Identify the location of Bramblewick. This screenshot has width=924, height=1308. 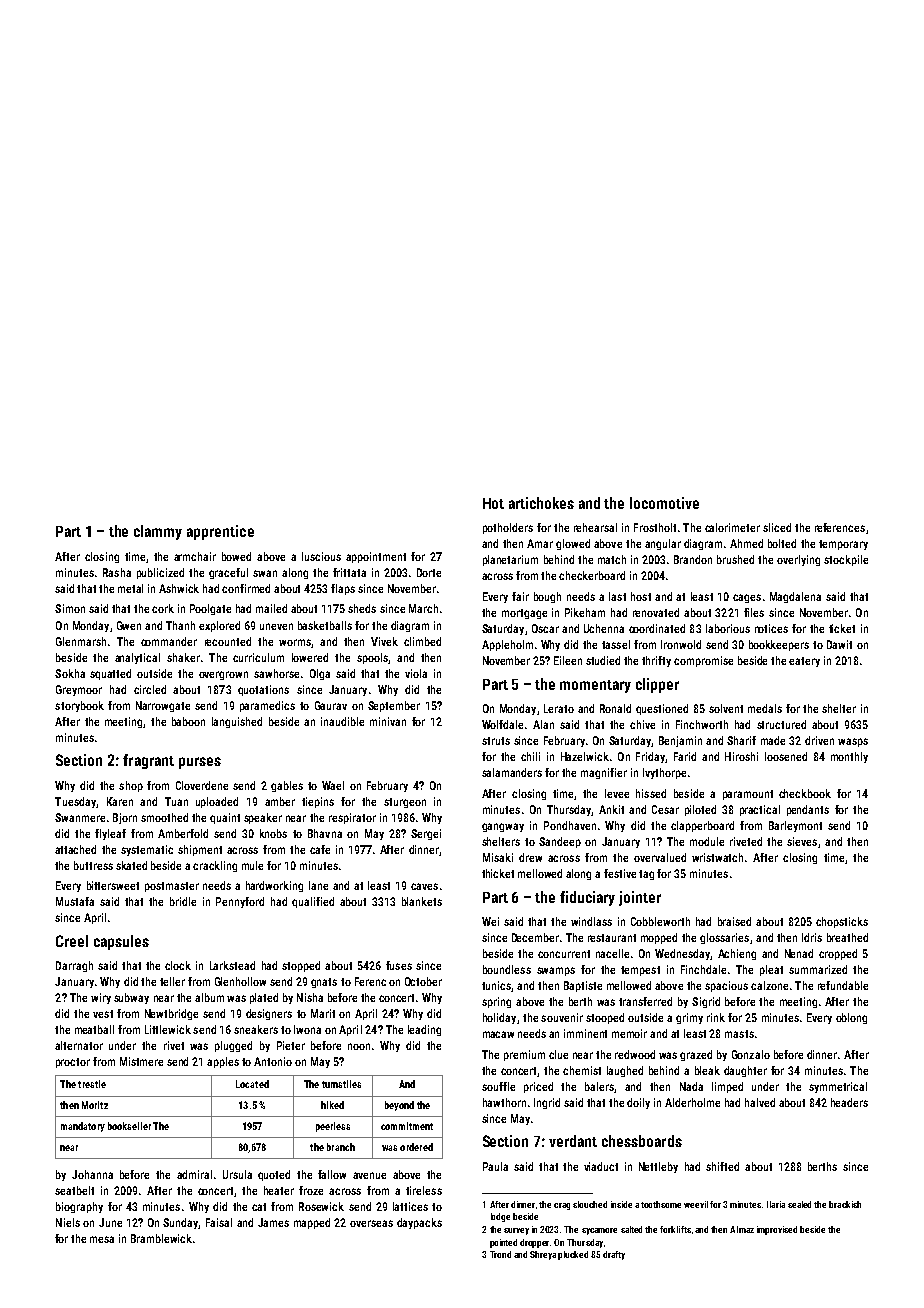
(161, 1238).
